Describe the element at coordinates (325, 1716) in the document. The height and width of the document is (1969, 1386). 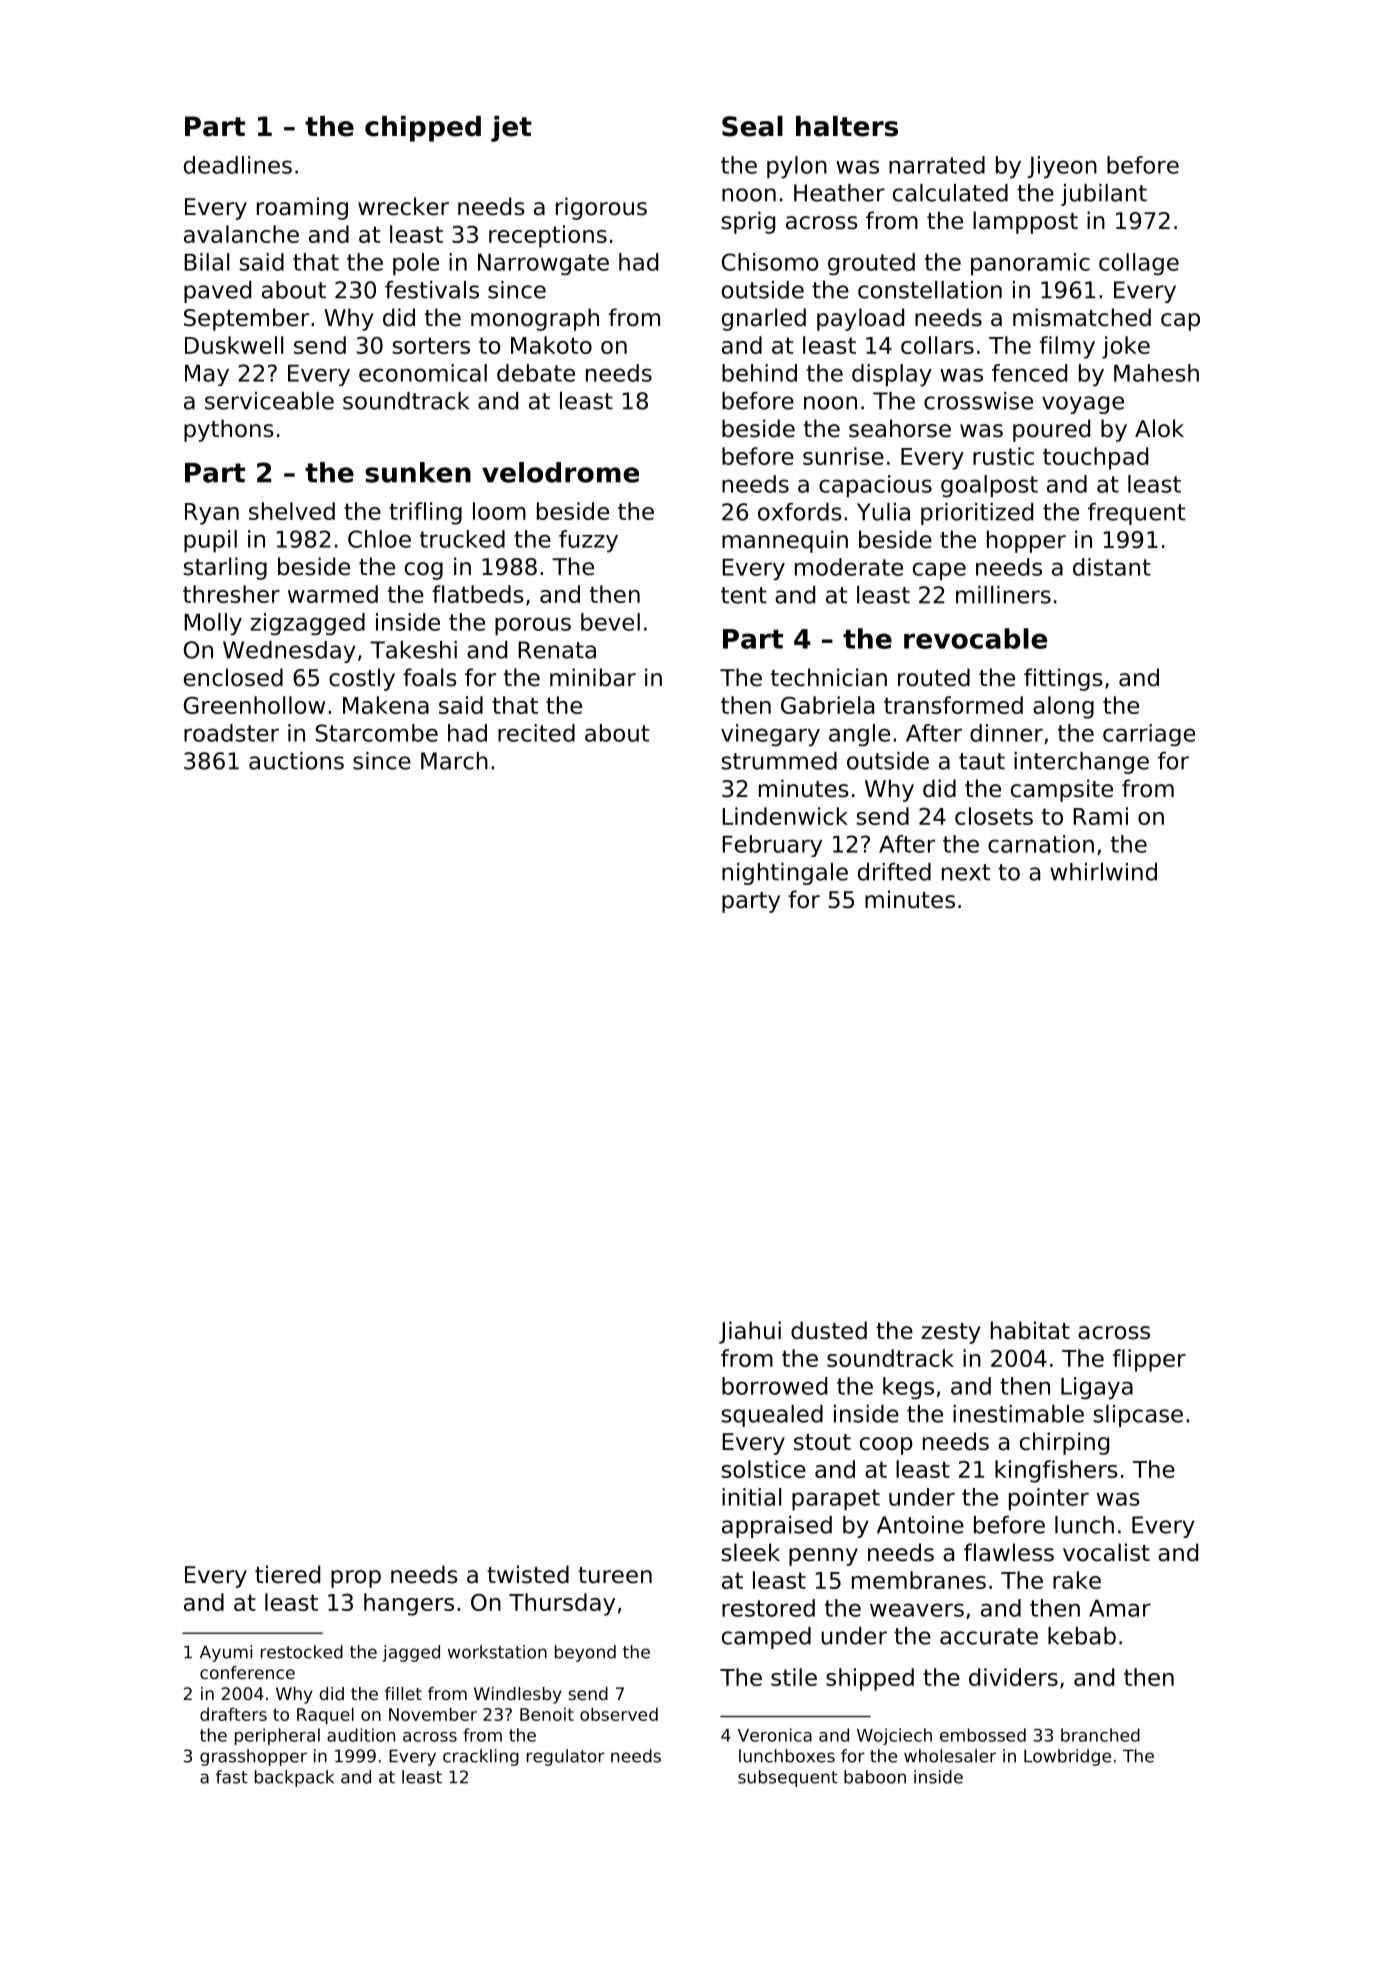
I see `Raquel` at that location.
